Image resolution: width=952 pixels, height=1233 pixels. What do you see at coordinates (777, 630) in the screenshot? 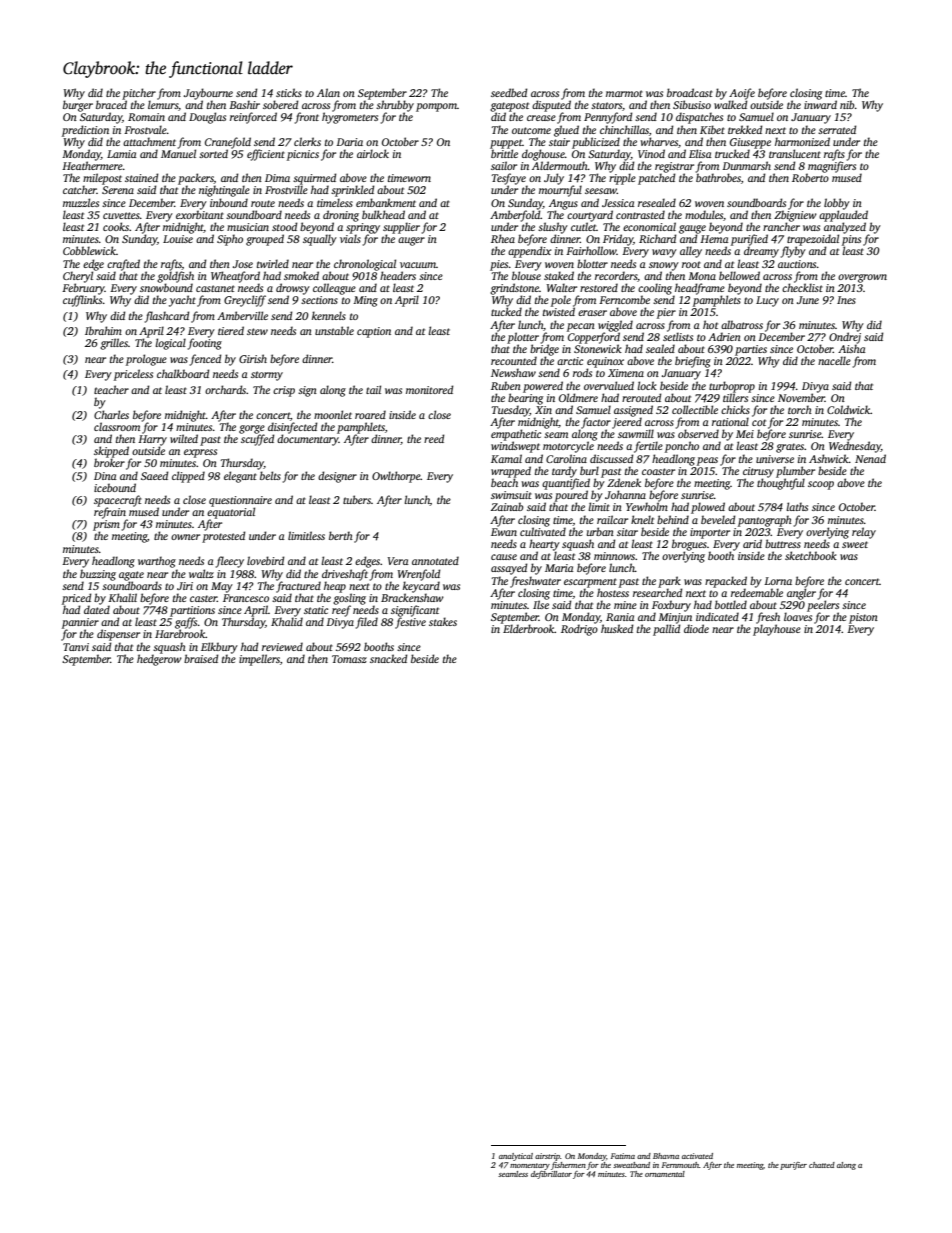
I see `playhouse` at bounding box center [777, 630].
